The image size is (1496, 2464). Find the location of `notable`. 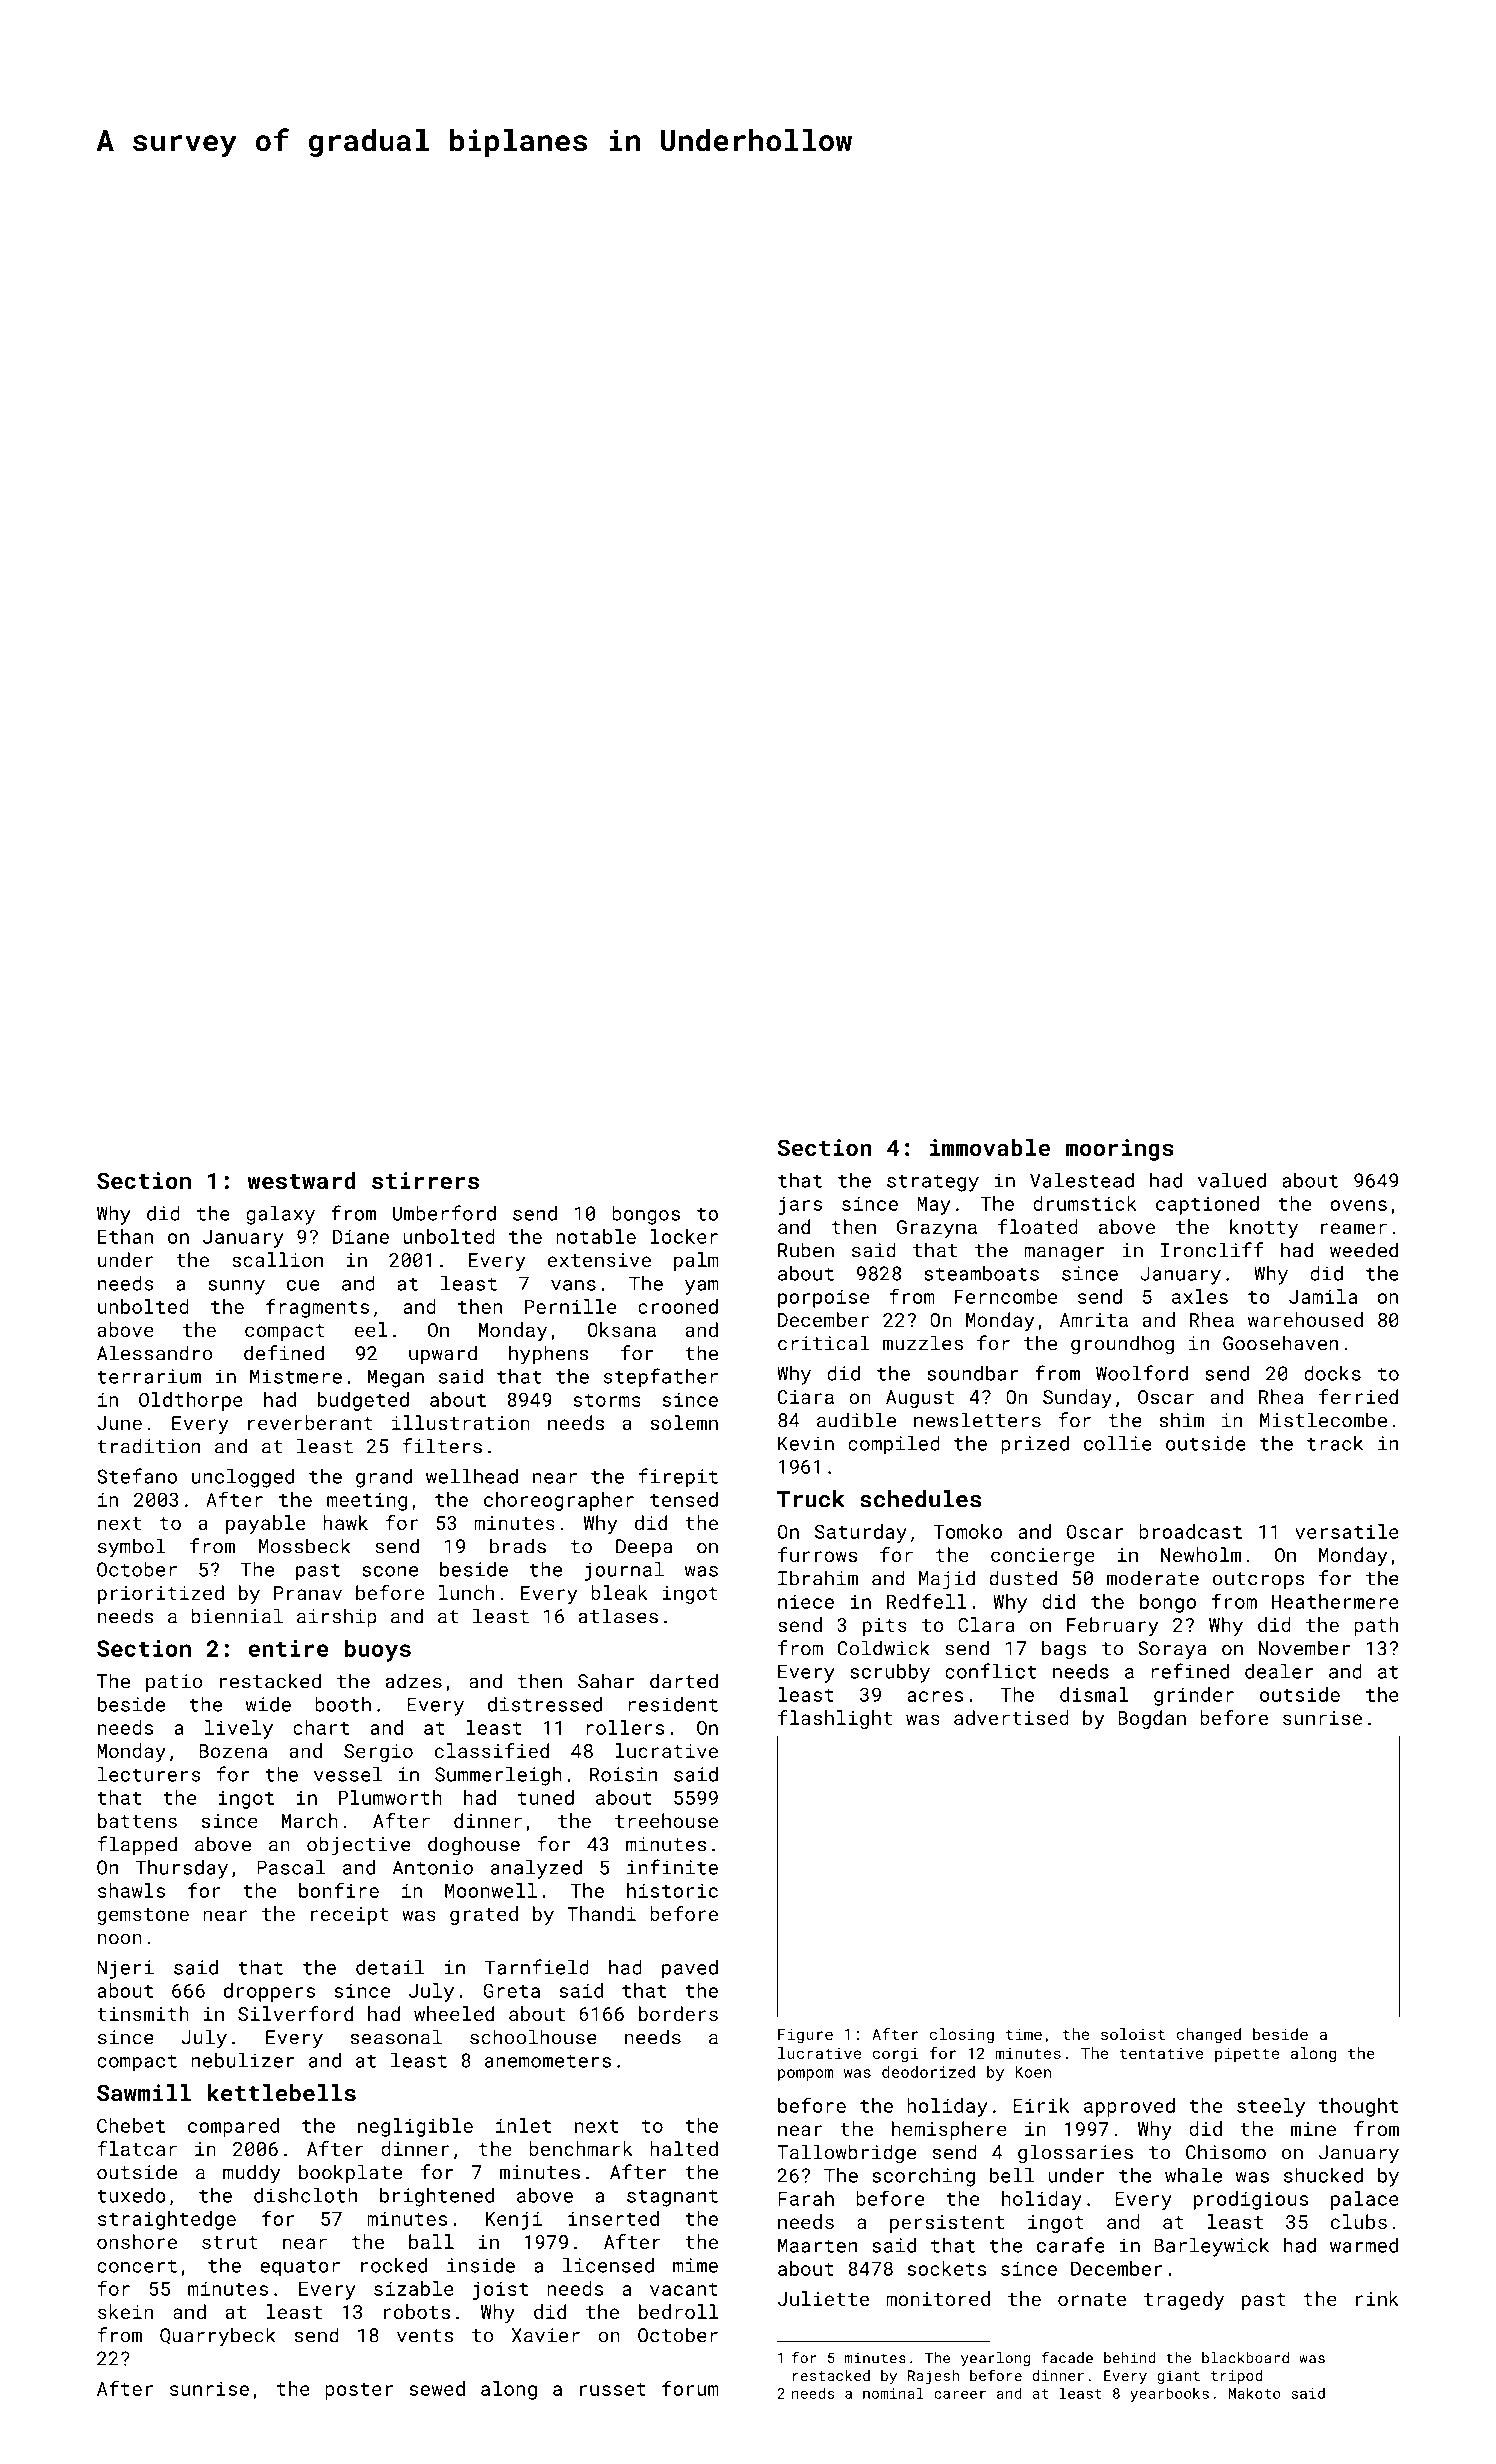

notable is located at coordinates (596, 1236).
